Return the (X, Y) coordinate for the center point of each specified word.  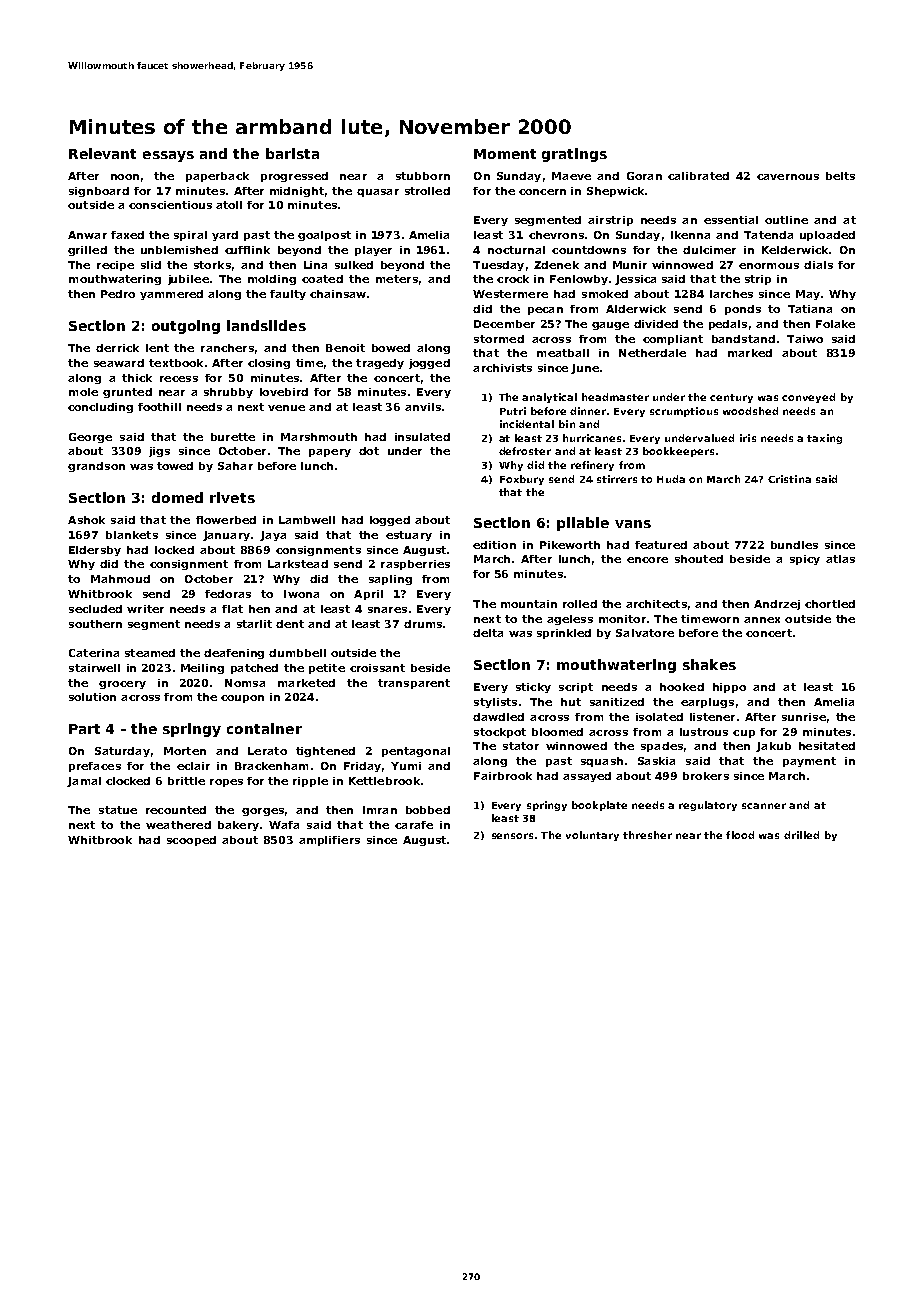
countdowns (589, 250)
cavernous (788, 177)
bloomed (557, 732)
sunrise (804, 717)
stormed (499, 339)
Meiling (202, 669)
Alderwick (636, 309)
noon (125, 177)
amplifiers (329, 841)
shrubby (228, 393)
